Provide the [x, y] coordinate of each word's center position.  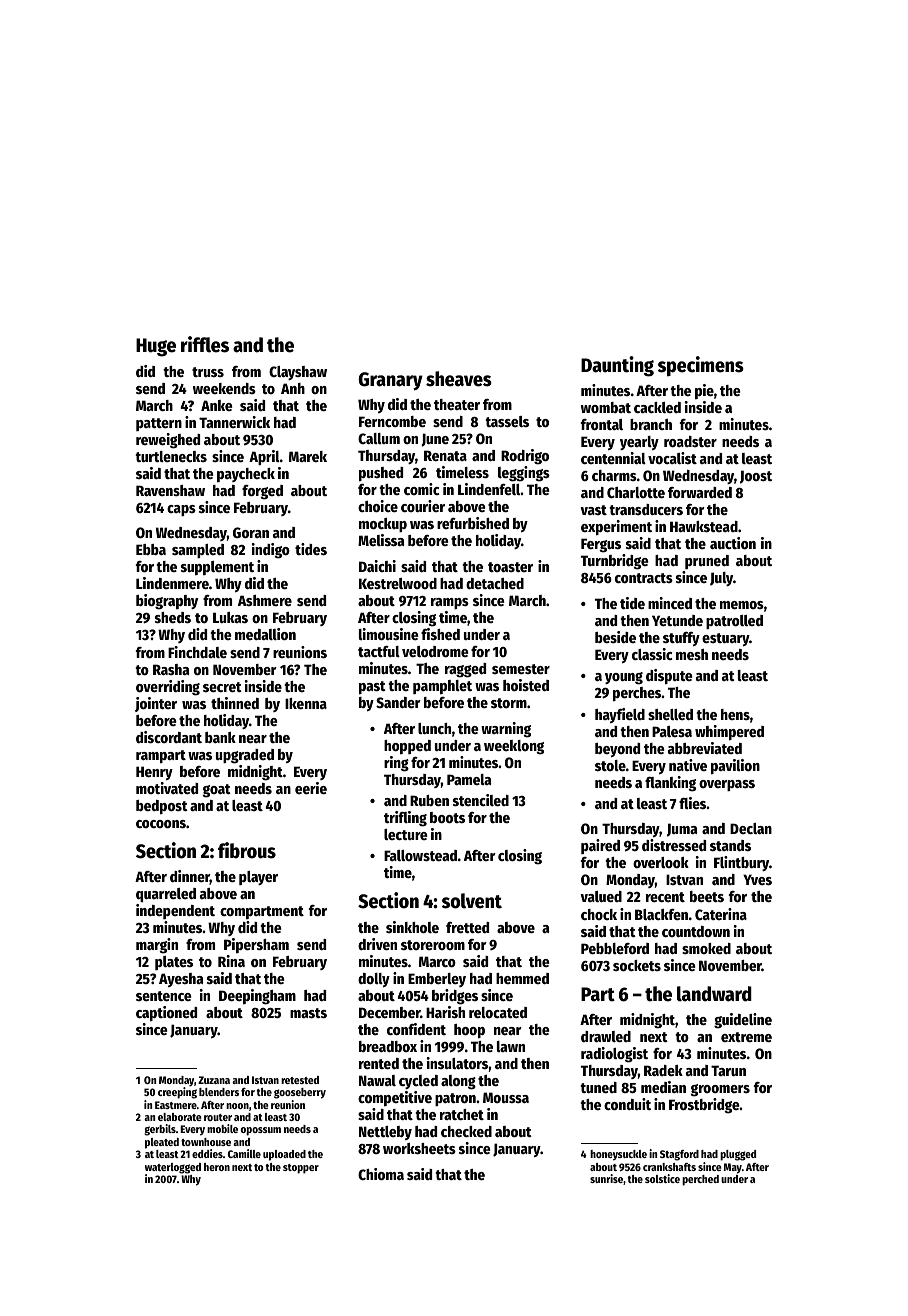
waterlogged [173, 1168]
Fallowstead [420, 855]
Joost [756, 477]
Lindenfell [489, 489]
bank [220, 737]
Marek [308, 456]
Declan [751, 828]
